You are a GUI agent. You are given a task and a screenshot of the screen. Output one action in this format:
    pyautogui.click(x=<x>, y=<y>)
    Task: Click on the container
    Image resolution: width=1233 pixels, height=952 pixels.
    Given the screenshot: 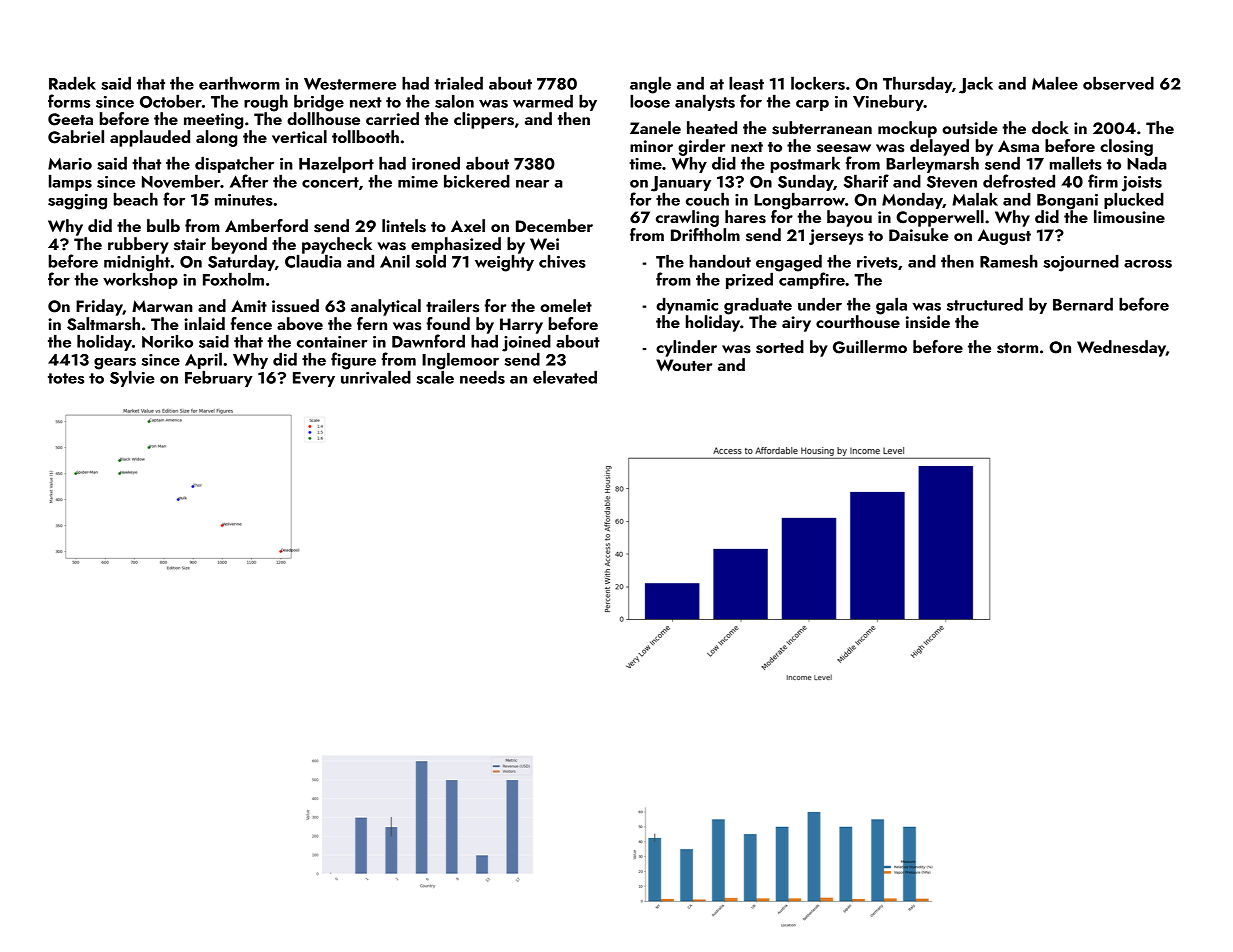 What is the action you would take?
    pyautogui.click(x=332, y=342)
